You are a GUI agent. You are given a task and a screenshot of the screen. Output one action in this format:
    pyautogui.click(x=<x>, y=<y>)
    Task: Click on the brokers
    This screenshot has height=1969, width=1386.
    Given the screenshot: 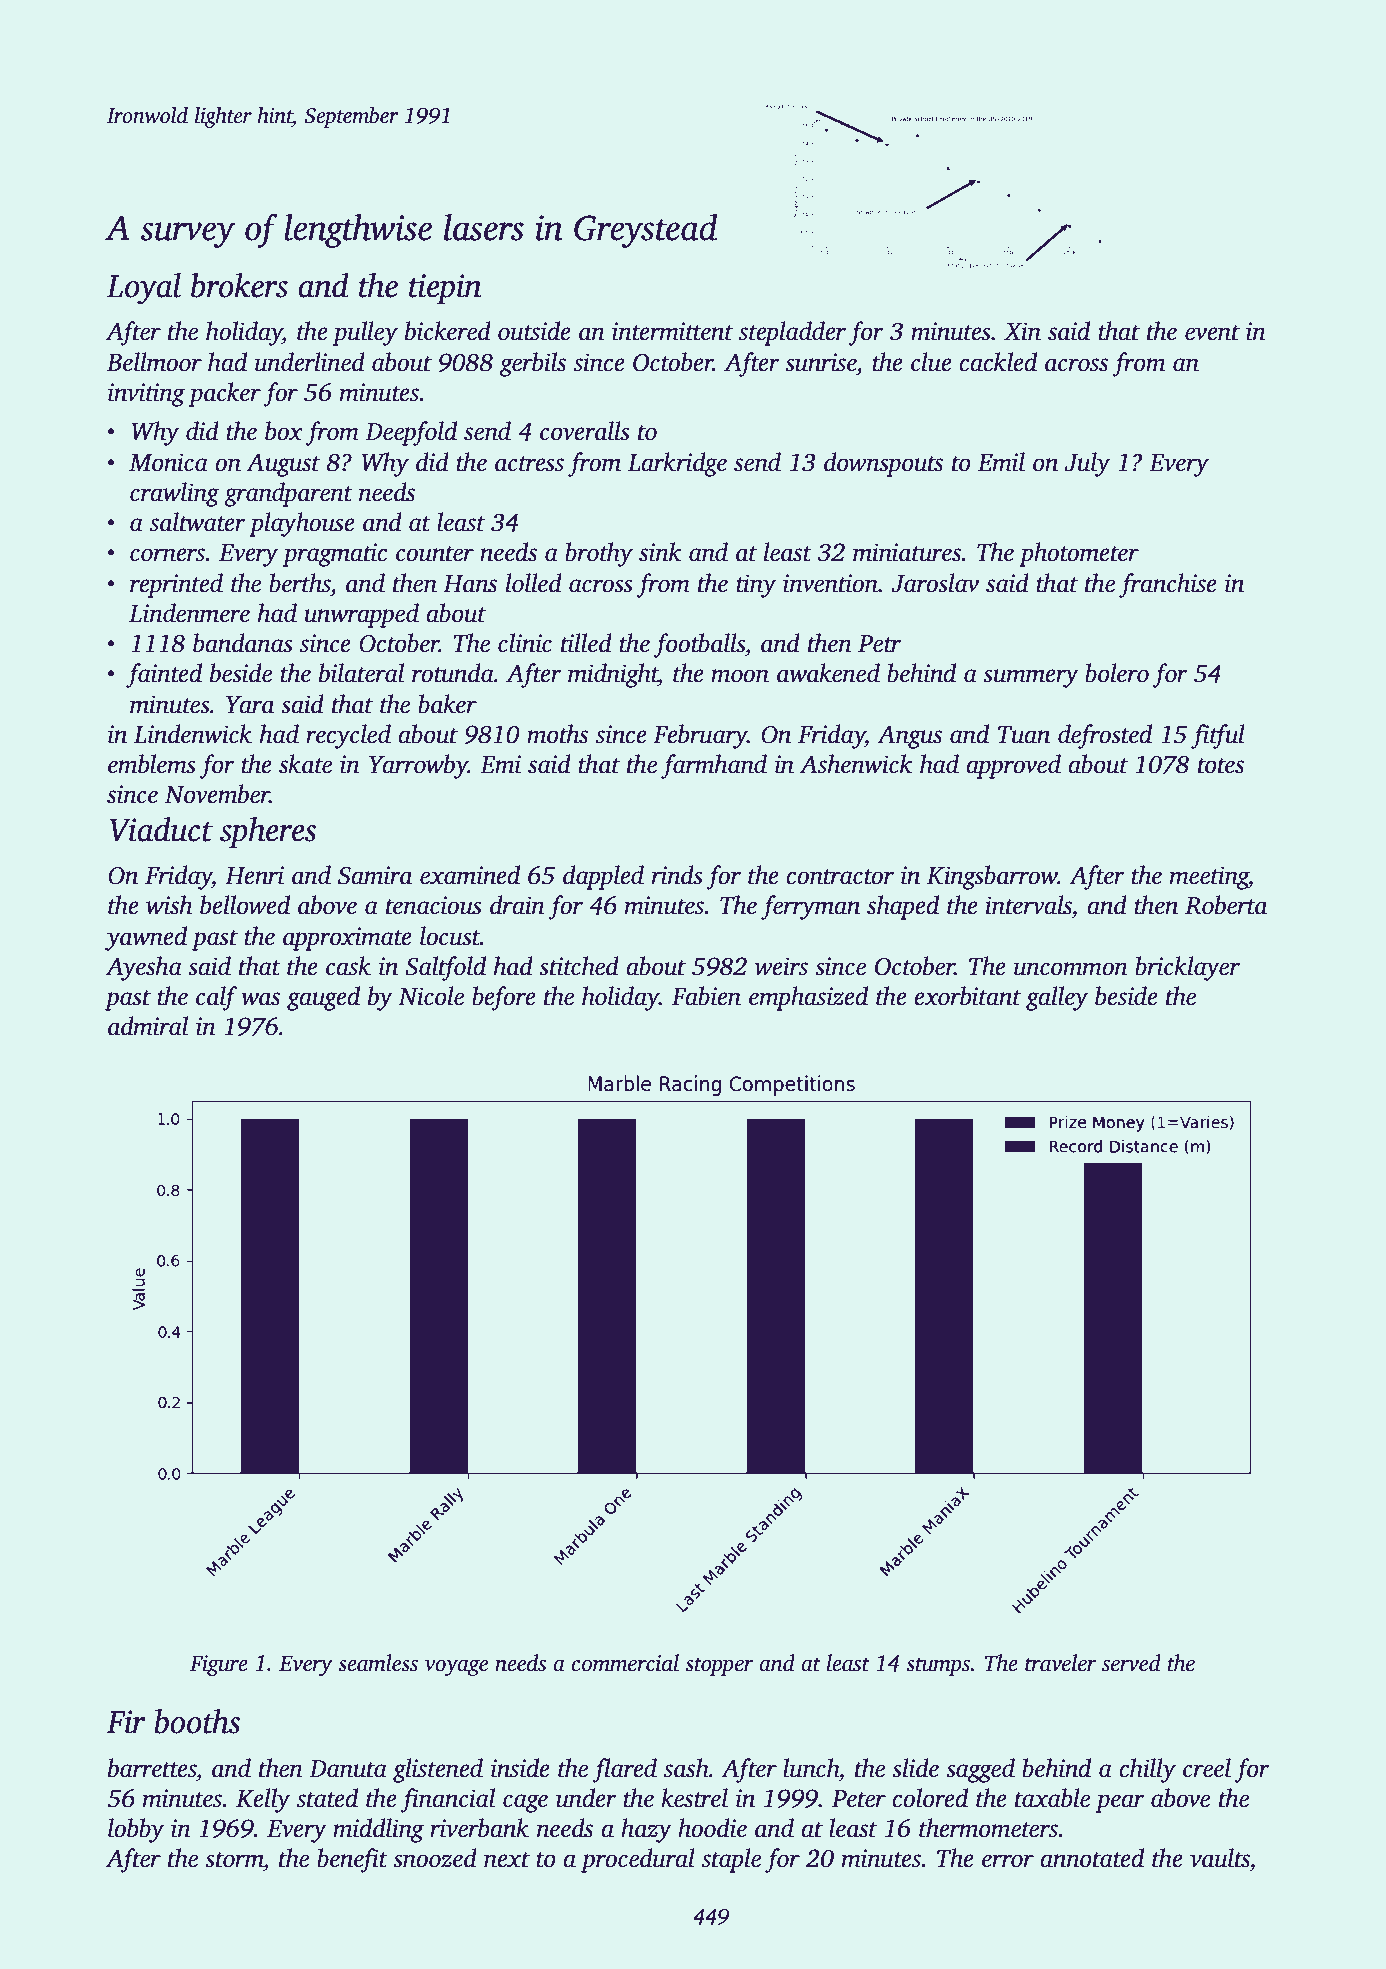 What is the action you would take?
    pyautogui.click(x=239, y=285)
